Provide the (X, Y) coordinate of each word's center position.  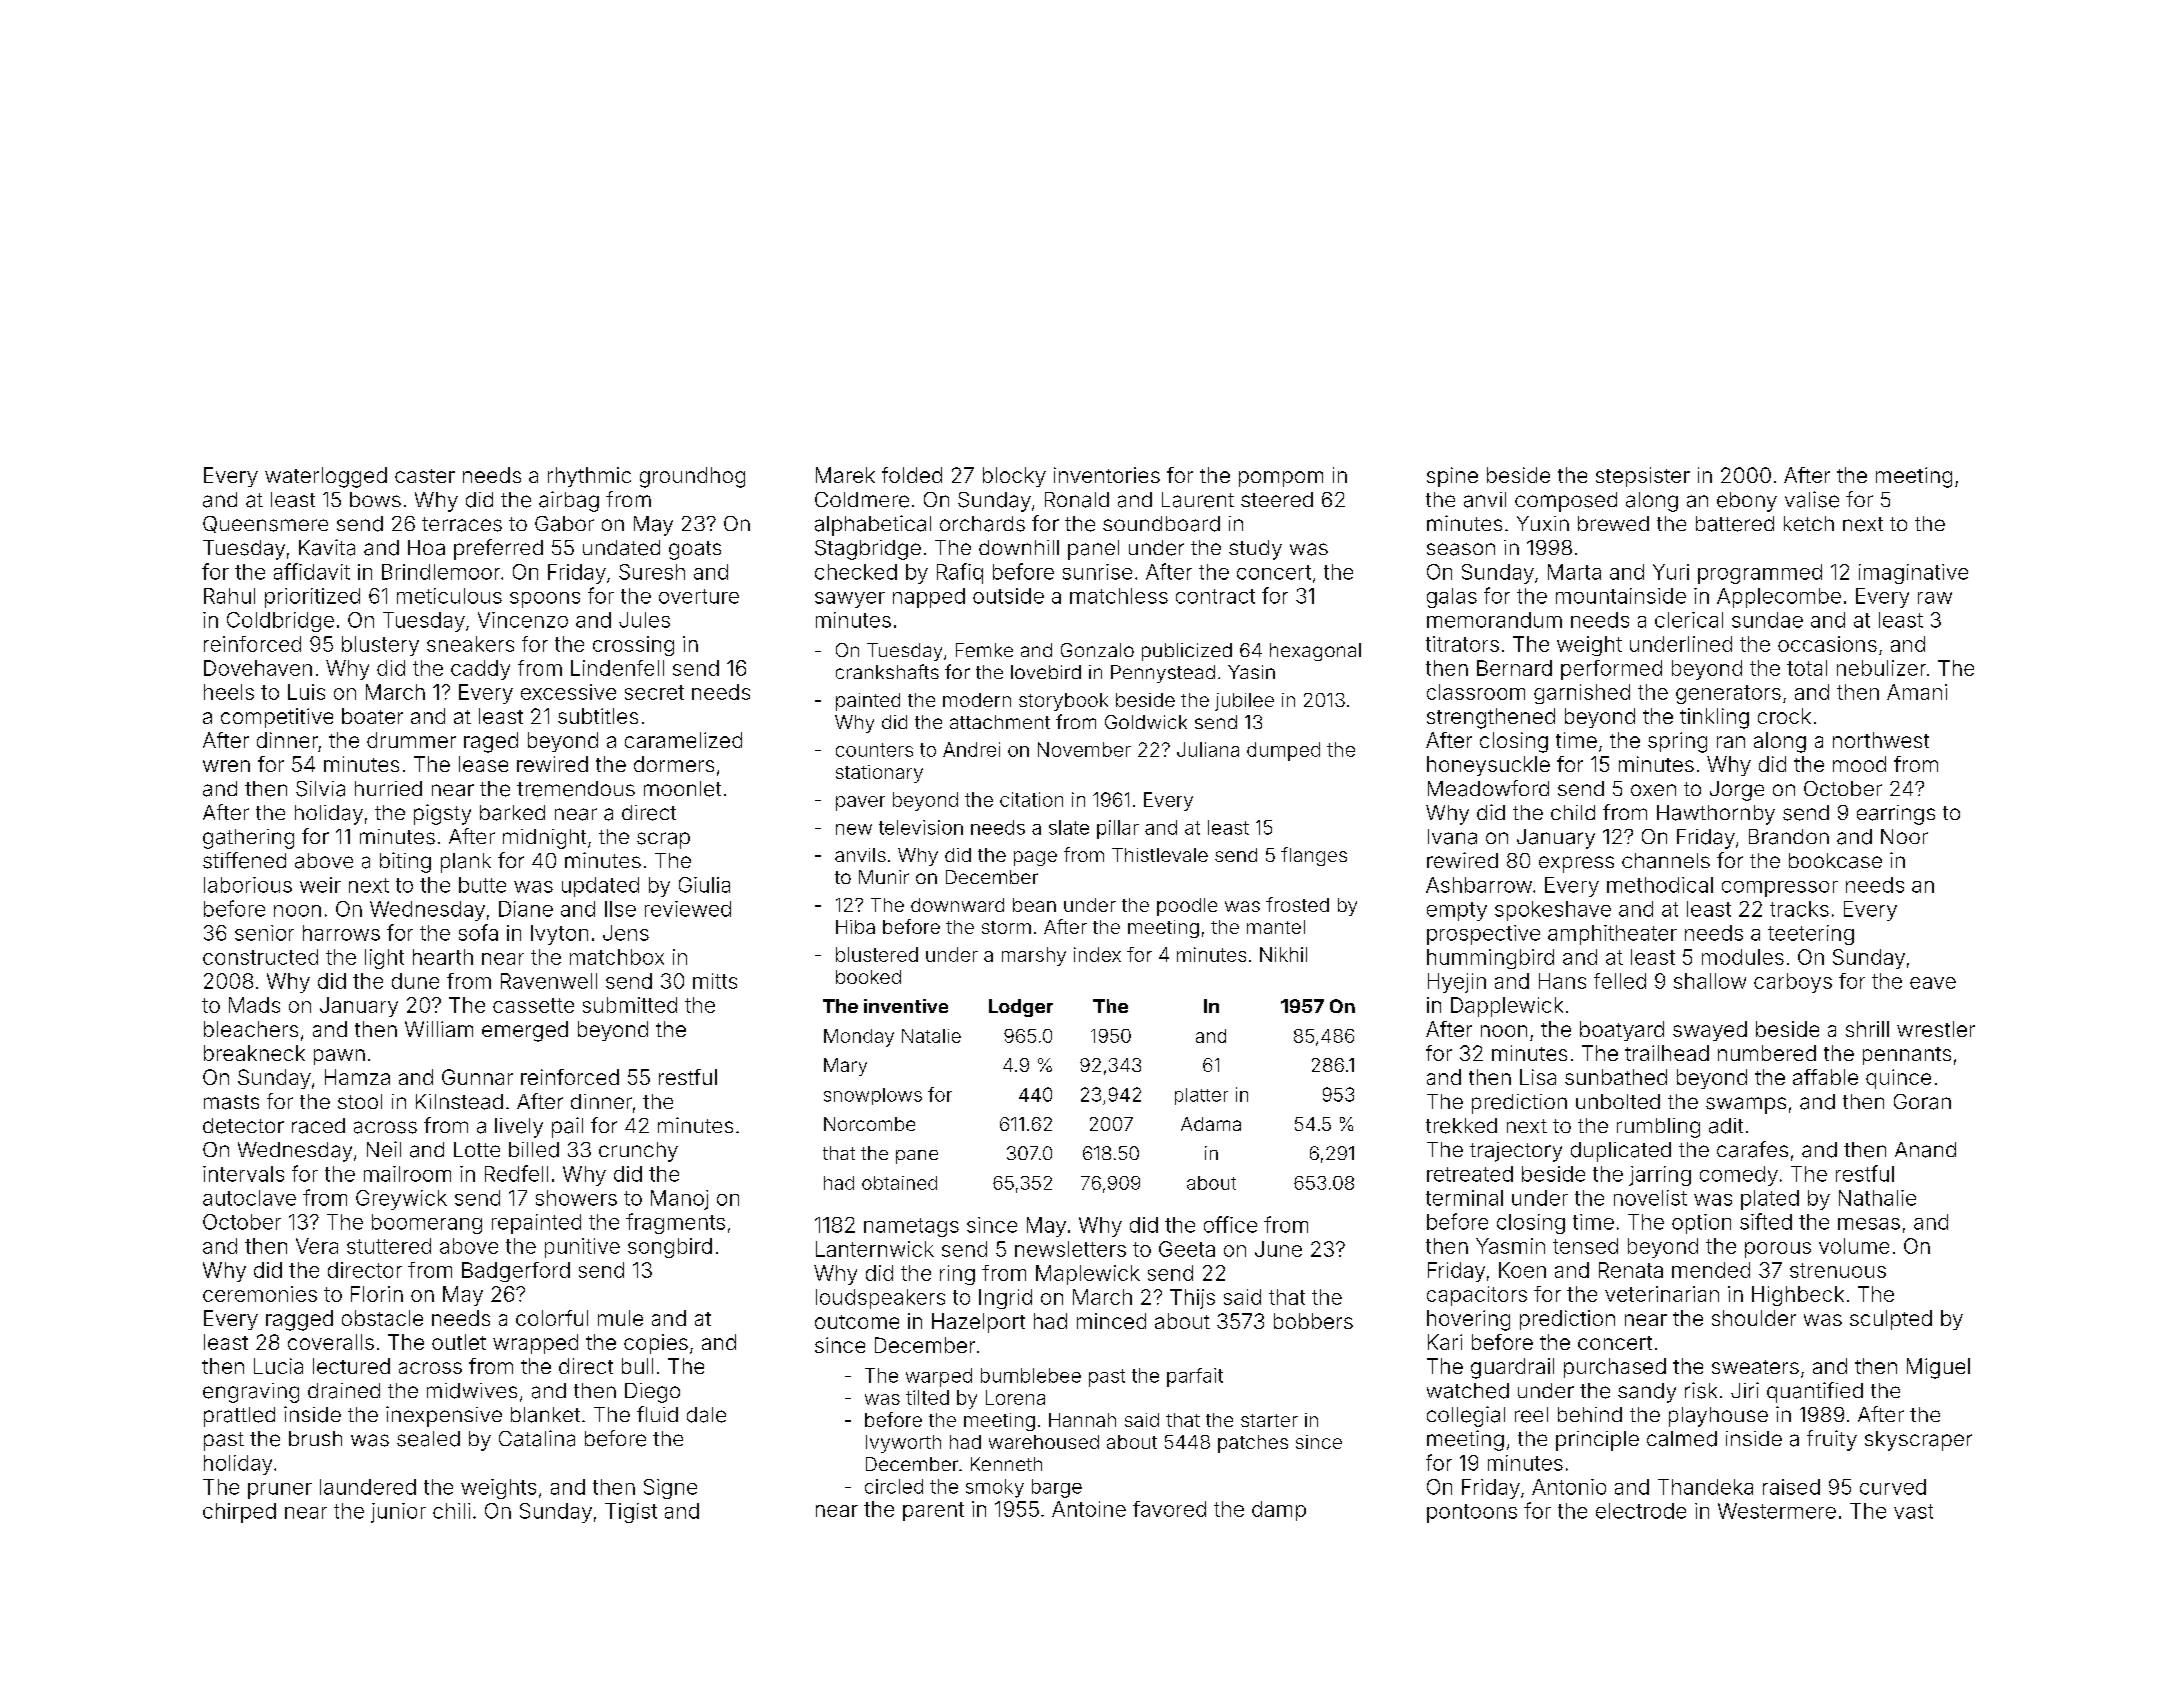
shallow (1710, 981)
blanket (545, 1415)
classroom (1476, 692)
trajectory (1516, 1152)
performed (1611, 670)
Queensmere (265, 524)
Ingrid (1005, 1299)
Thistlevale (1160, 855)
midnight (544, 839)
